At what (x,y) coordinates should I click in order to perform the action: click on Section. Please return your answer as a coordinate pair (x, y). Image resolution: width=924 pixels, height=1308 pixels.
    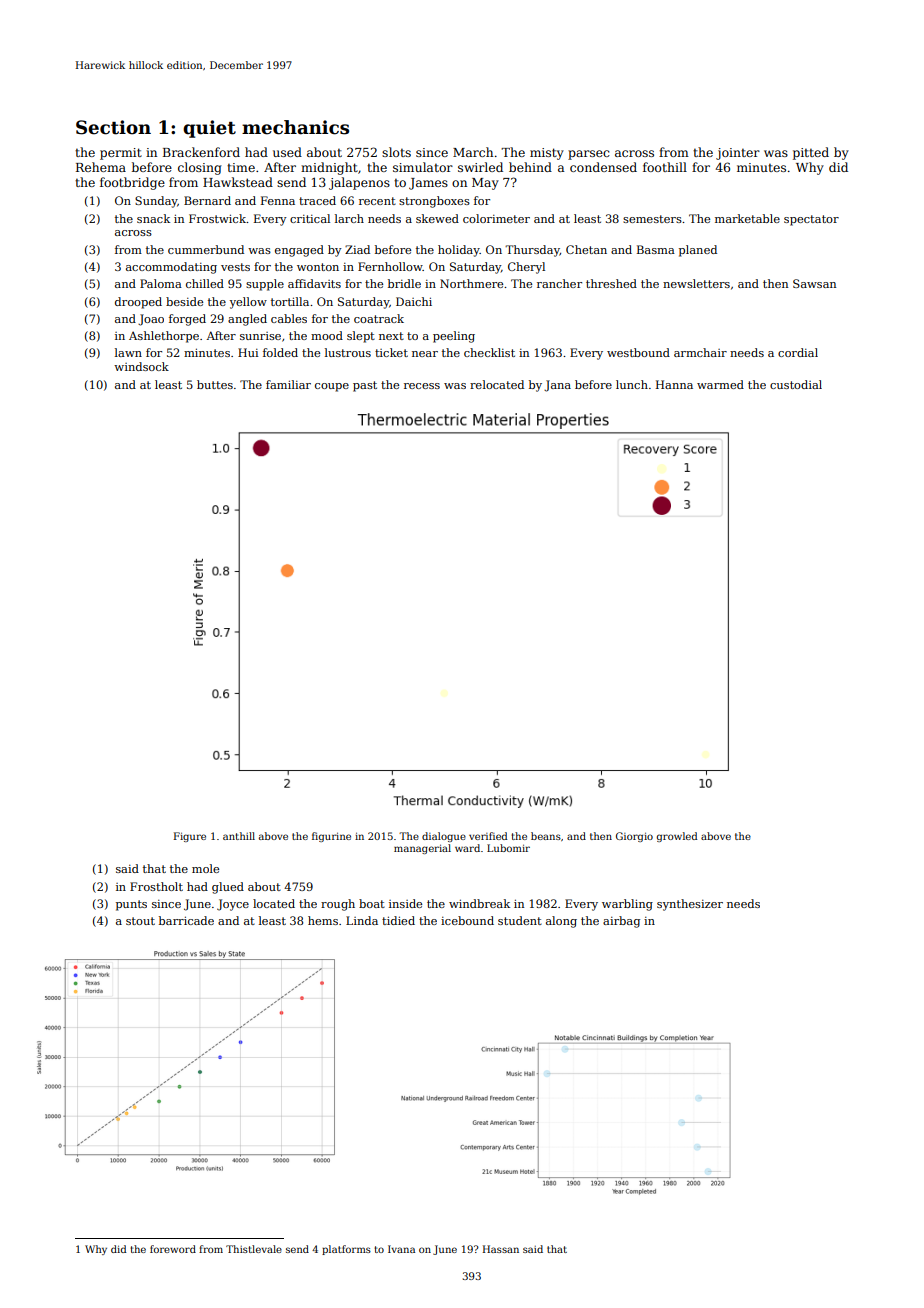
    Looking at the image, I should click on (113, 127).
